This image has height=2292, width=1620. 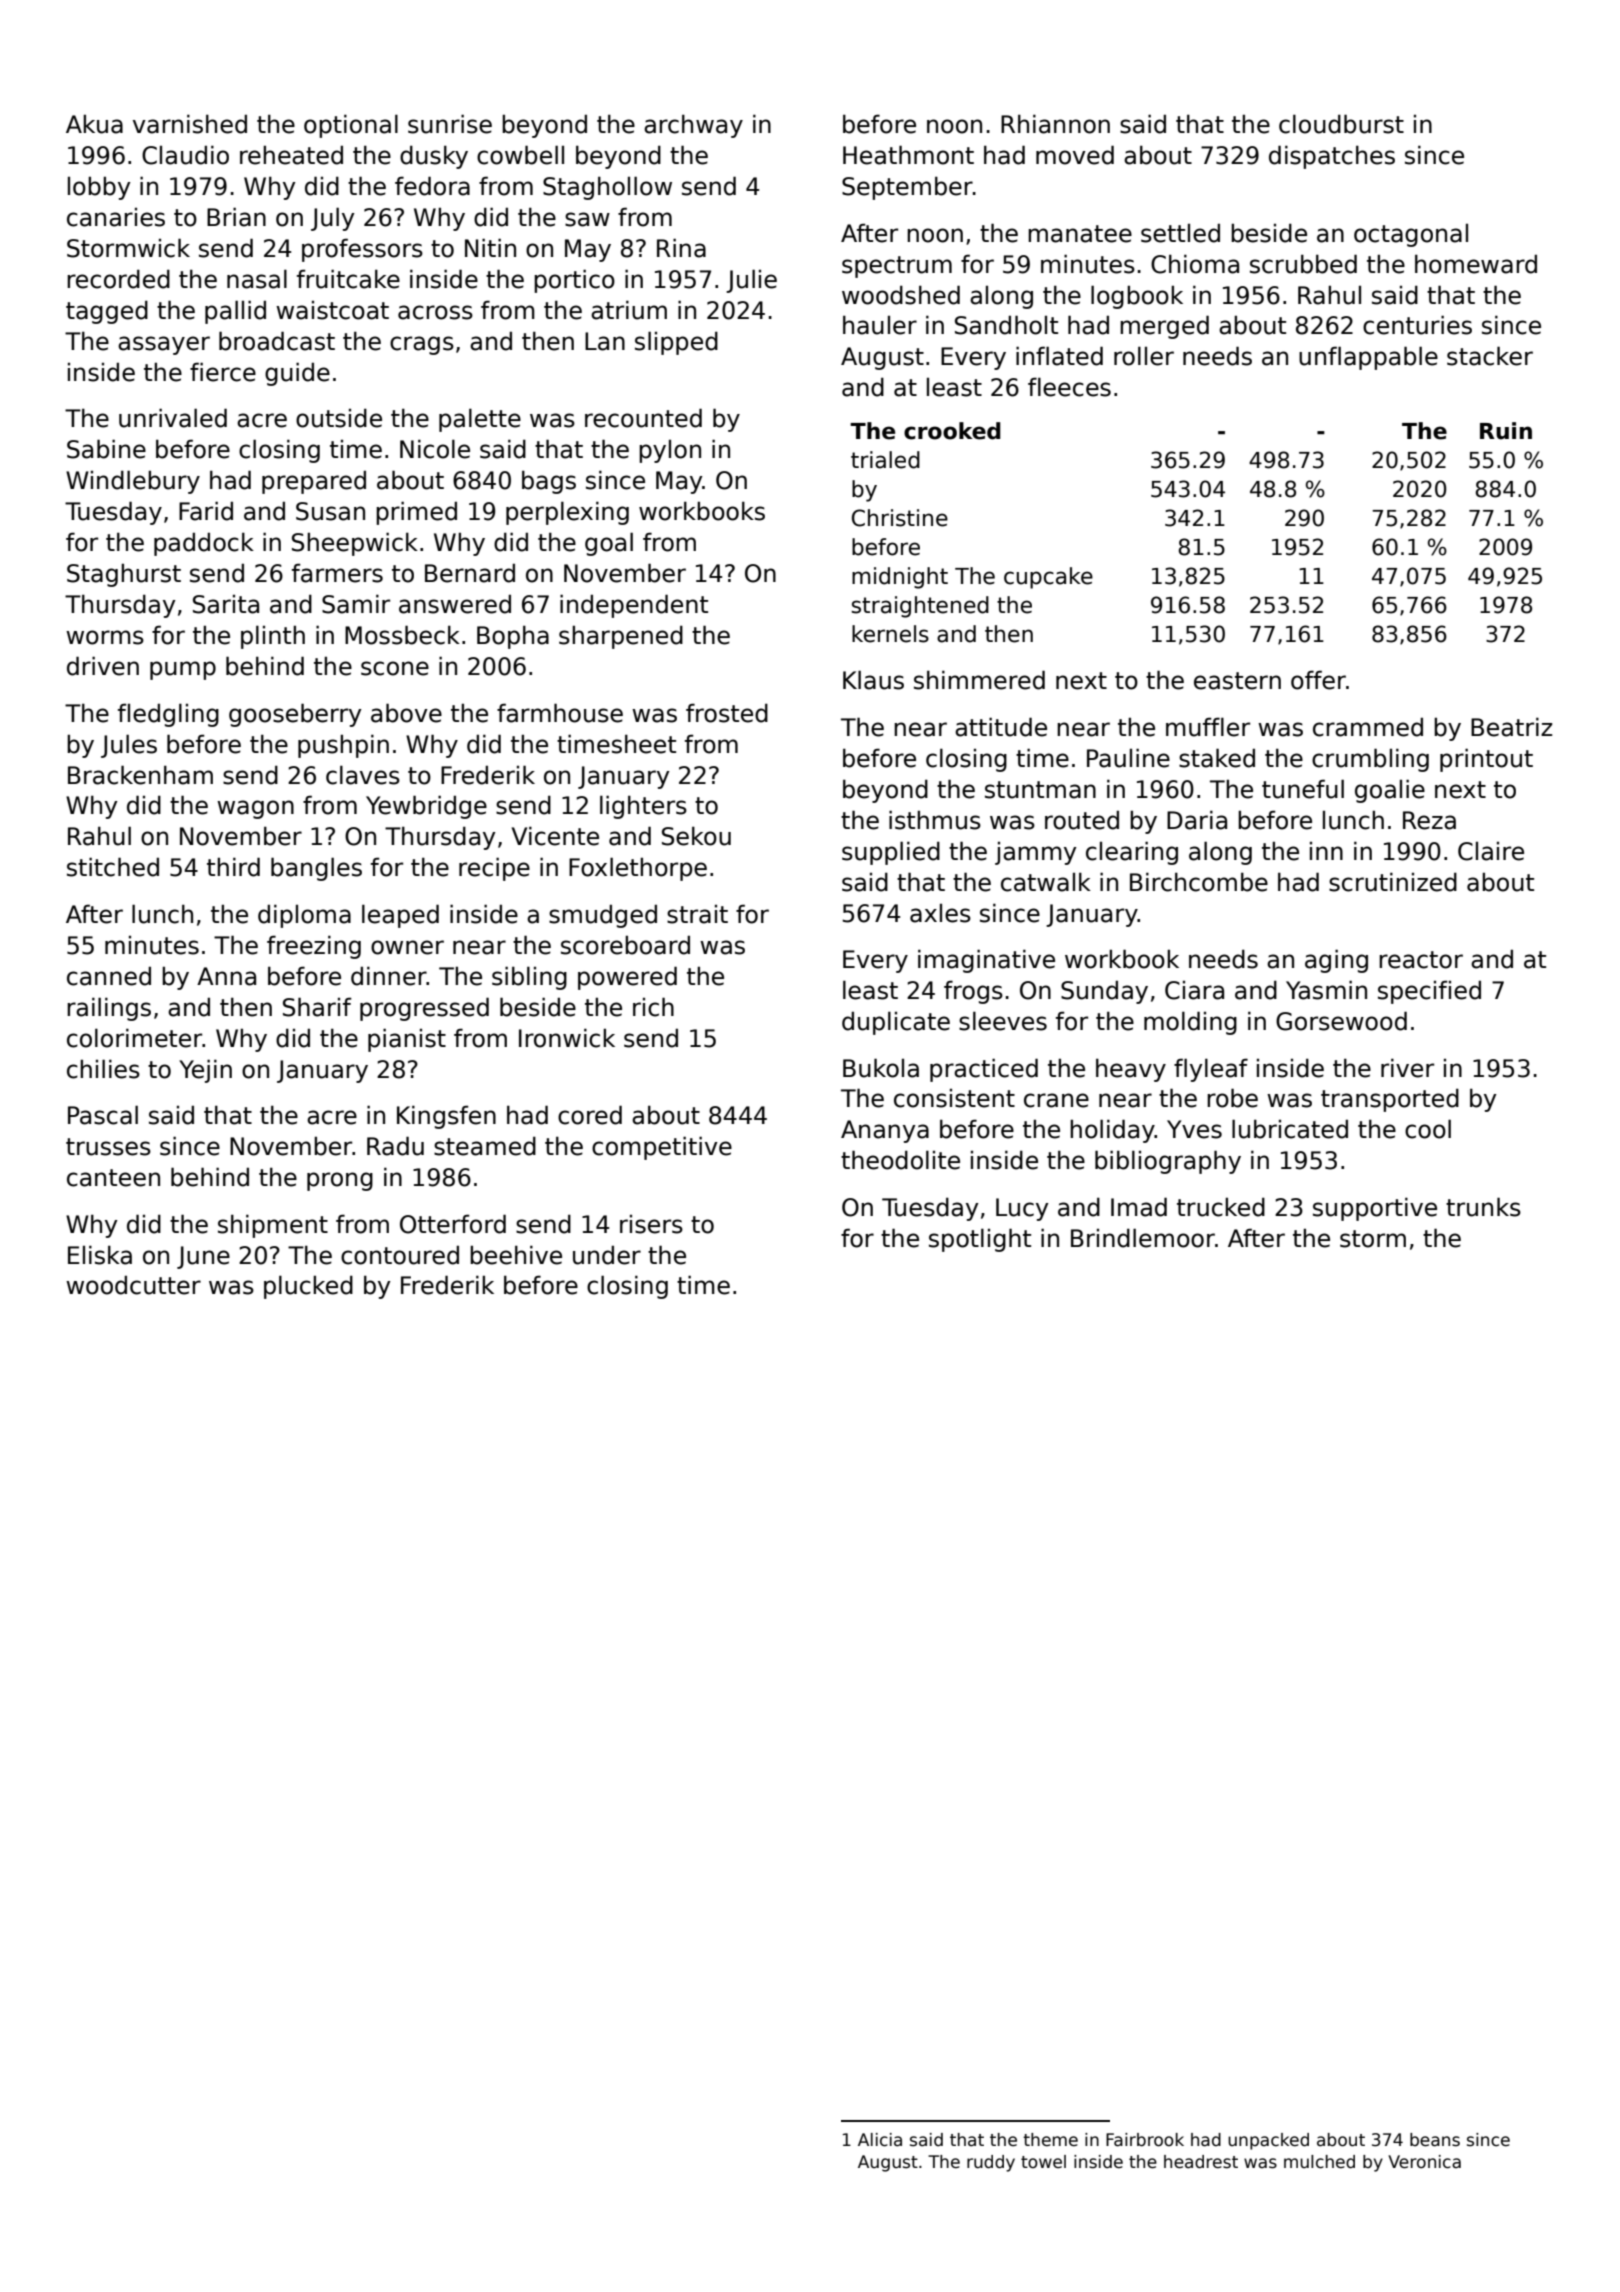 I want to click on sunrise, so click(x=450, y=124).
